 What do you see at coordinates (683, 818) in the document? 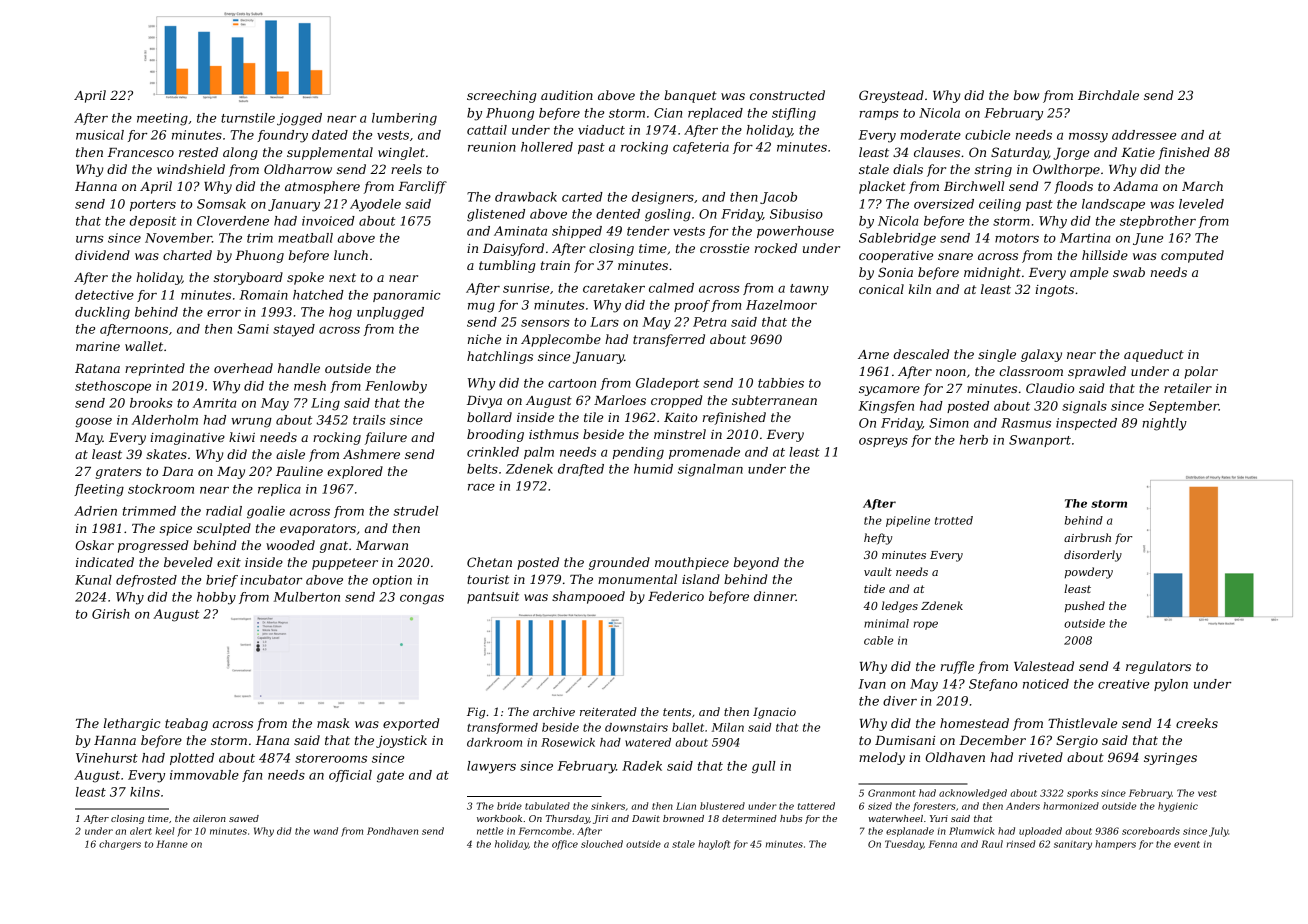
I see `browned` at bounding box center [683, 818].
